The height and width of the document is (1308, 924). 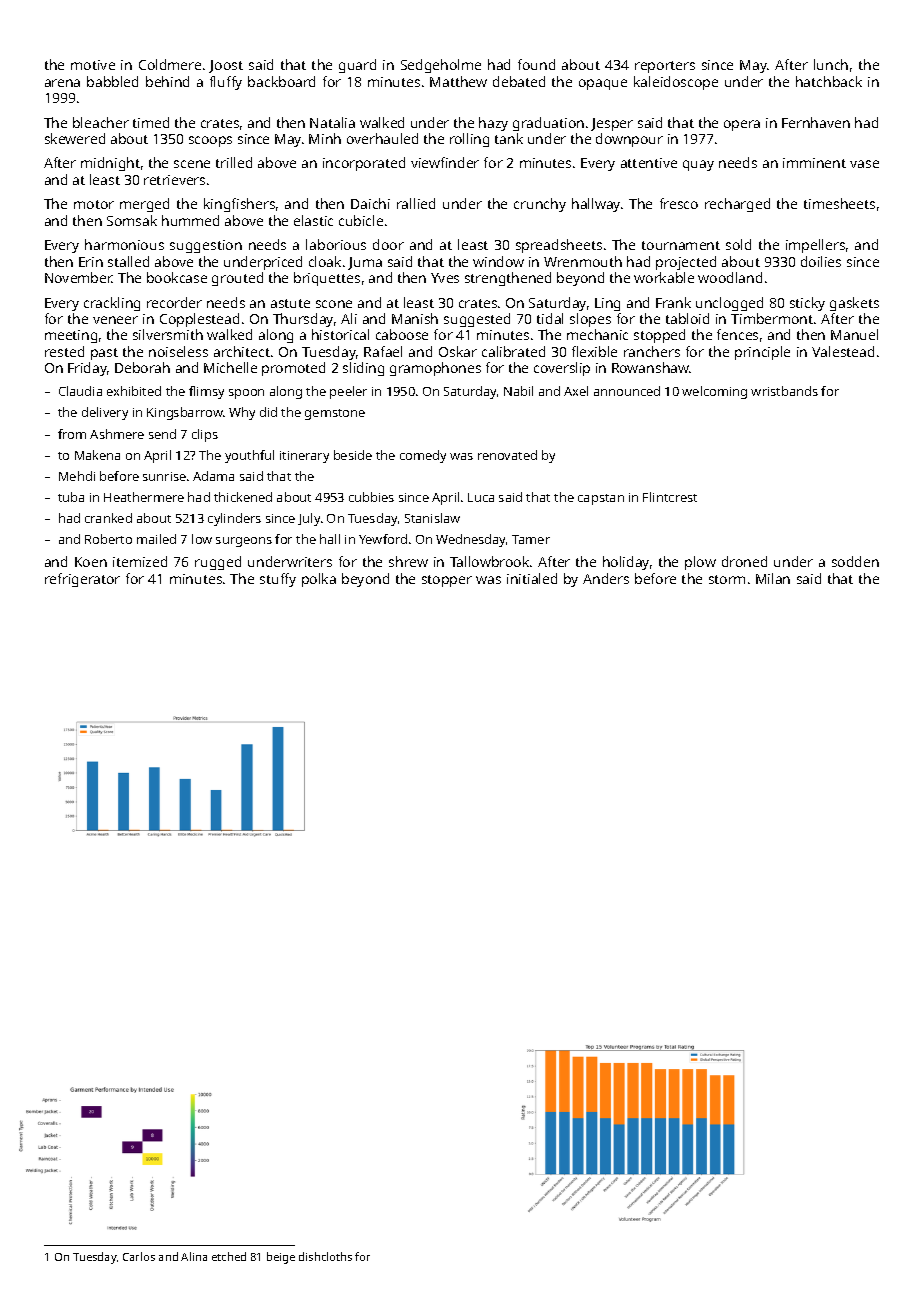 I want to click on tournament, so click(x=681, y=245).
